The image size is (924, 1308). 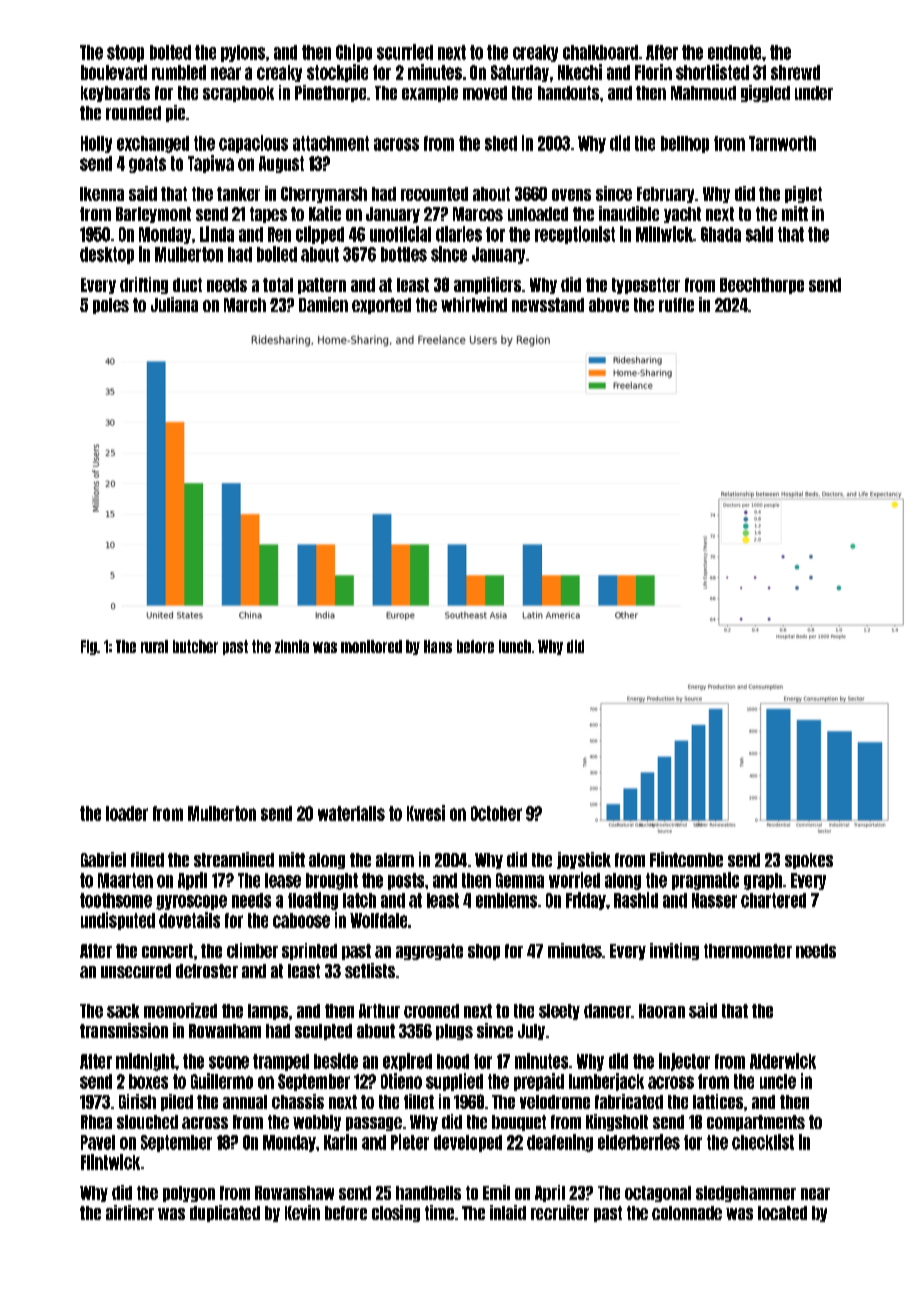 I want to click on monitored, so click(x=371, y=646).
